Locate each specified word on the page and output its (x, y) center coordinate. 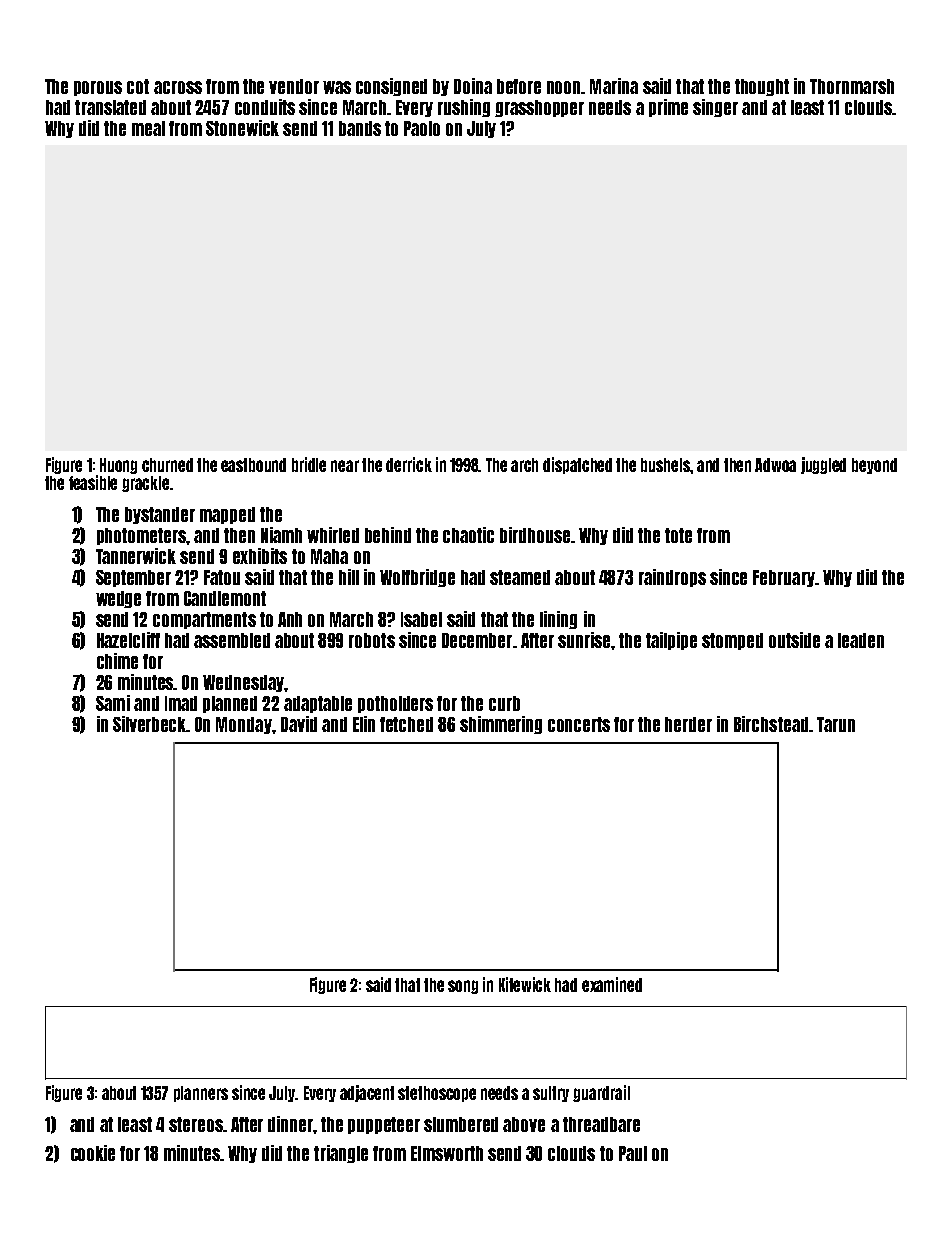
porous (98, 88)
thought (762, 87)
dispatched (577, 465)
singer (715, 108)
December (477, 640)
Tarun (836, 724)
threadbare (601, 1124)
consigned (391, 87)
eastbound (253, 465)
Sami (113, 703)
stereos (196, 1124)
